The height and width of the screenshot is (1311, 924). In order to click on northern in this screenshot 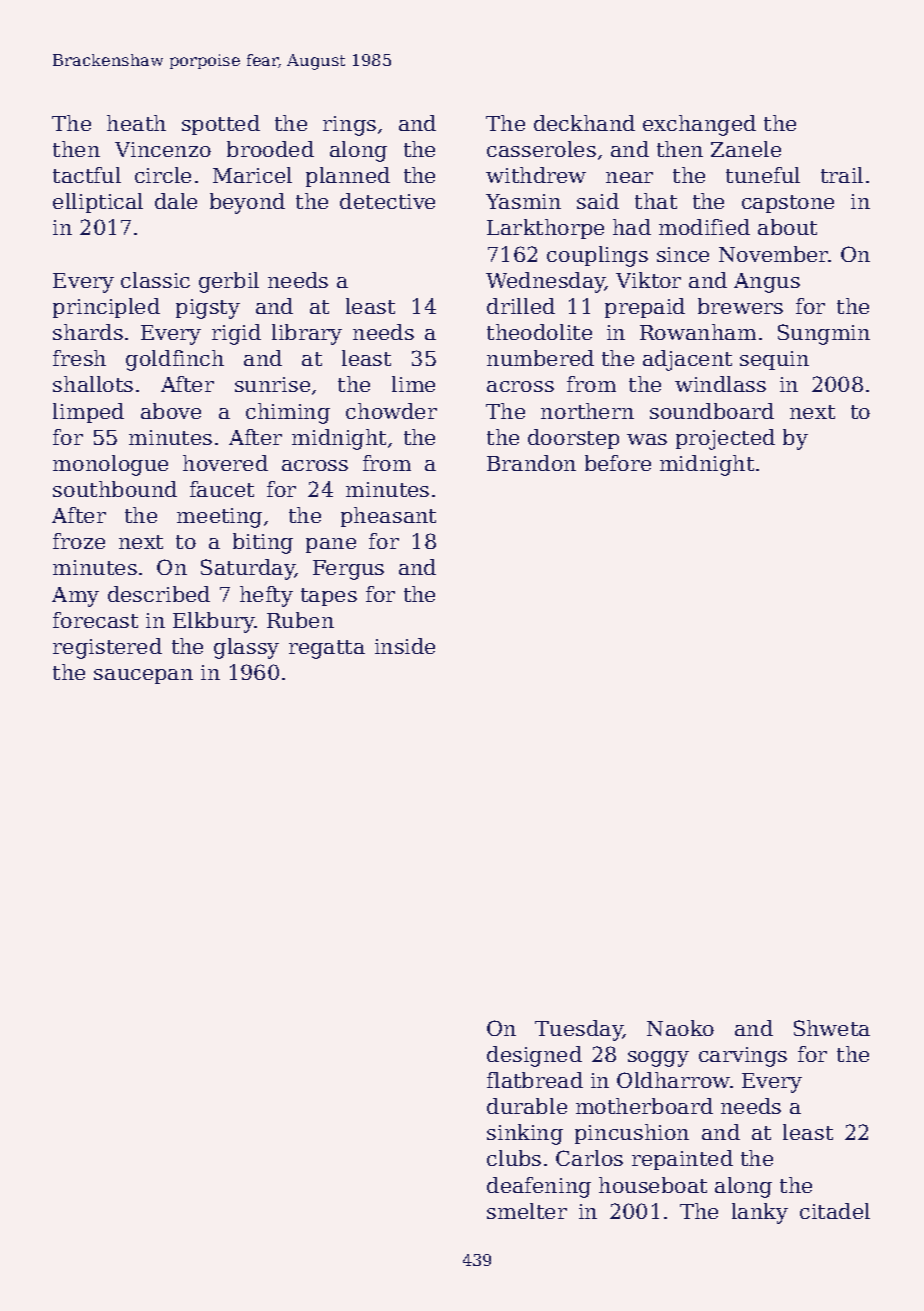, I will do `click(587, 411)`.
